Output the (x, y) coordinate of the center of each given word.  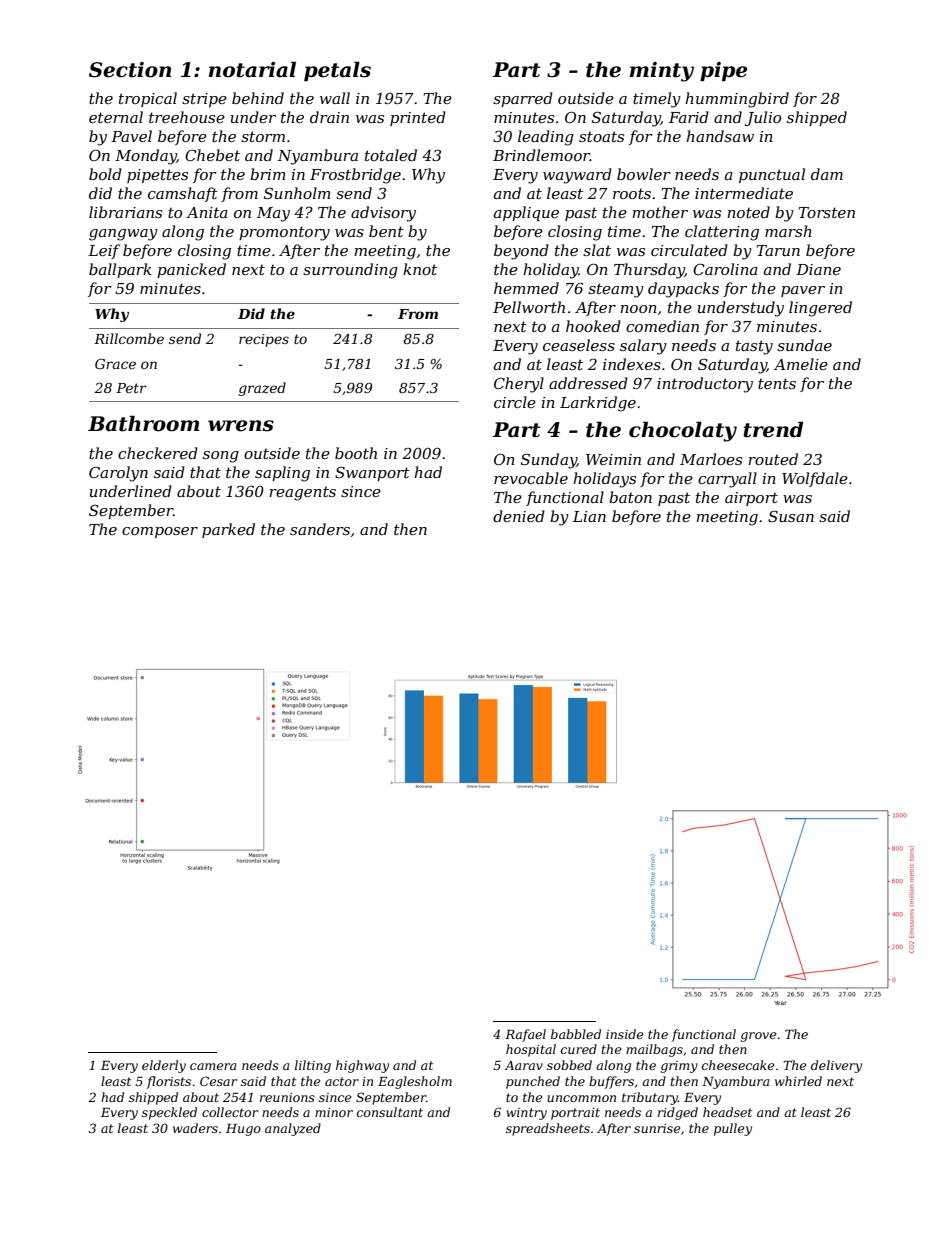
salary (643, 347)
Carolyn (118, 474)
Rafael (525, 1035)
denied (519, 516)
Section (130, 70)
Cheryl (519, 385)
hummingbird (737, 100)
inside (624, 1034)
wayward (577, 176)
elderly (164, 1066)
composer (160, 532)
